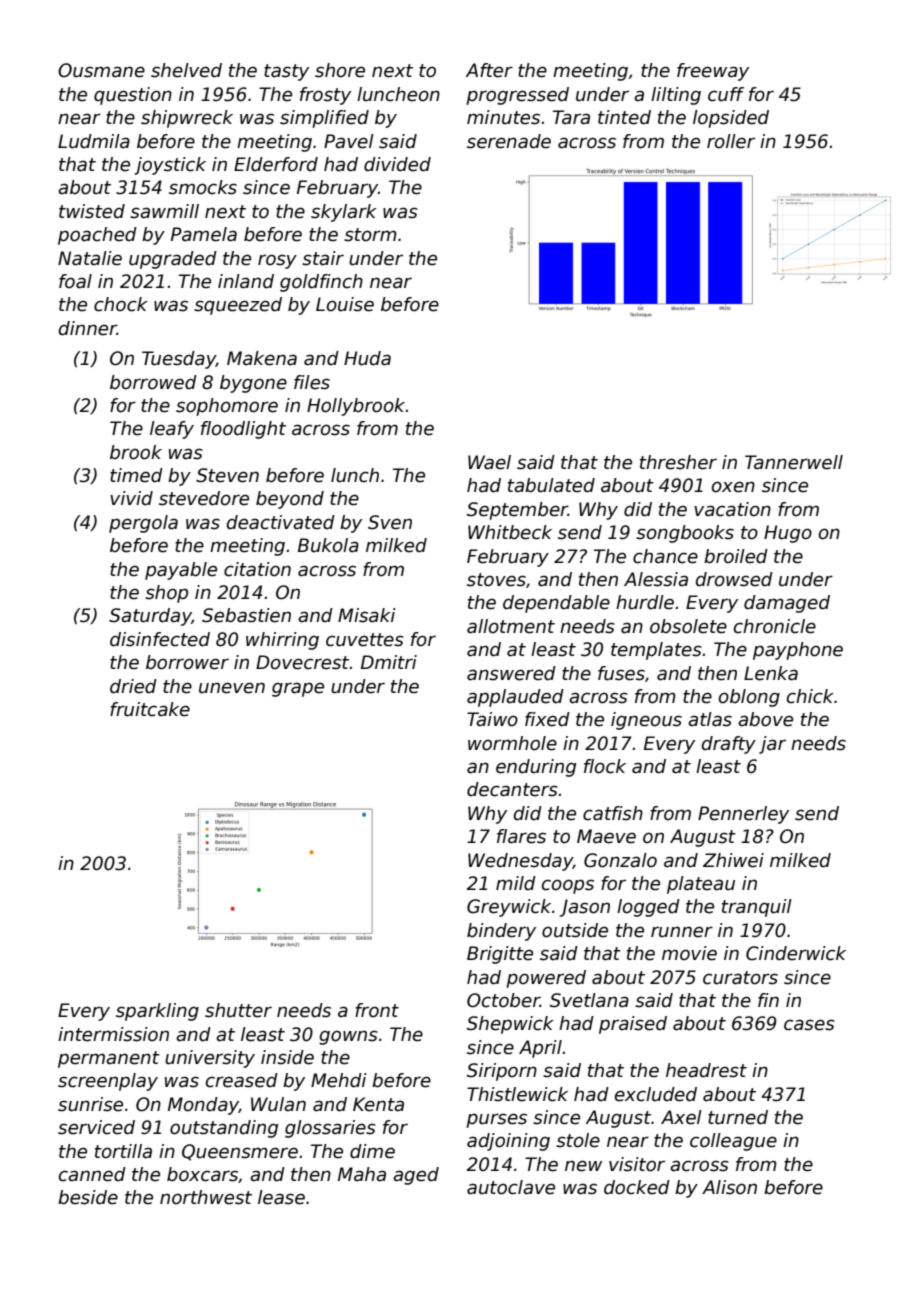  What do you see at coordinates (713, 72) in the document?
I see `freeway` at bounding box center [713, 72].
